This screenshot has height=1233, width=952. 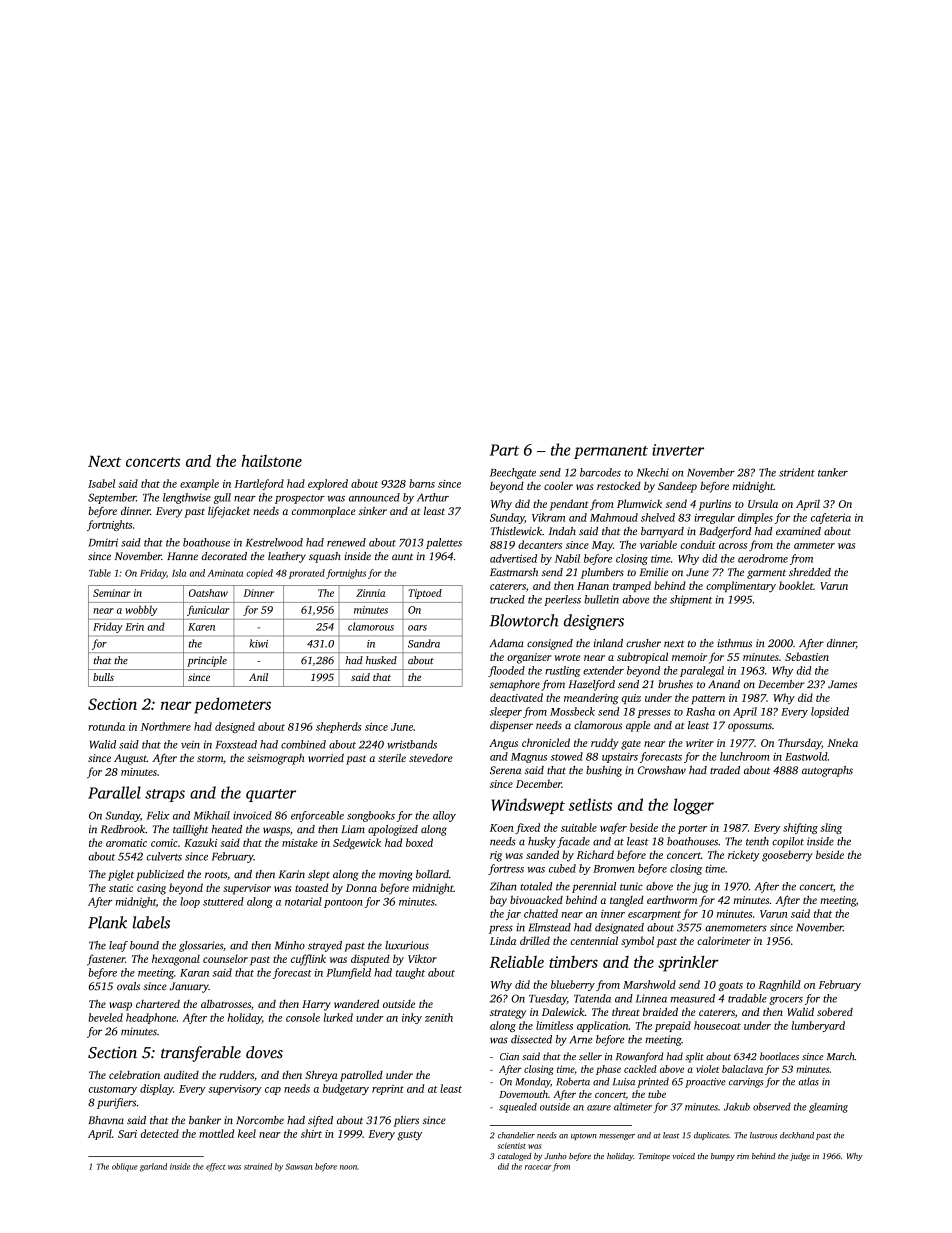 I want to click on seismograph, so click(x=276, y=759).
